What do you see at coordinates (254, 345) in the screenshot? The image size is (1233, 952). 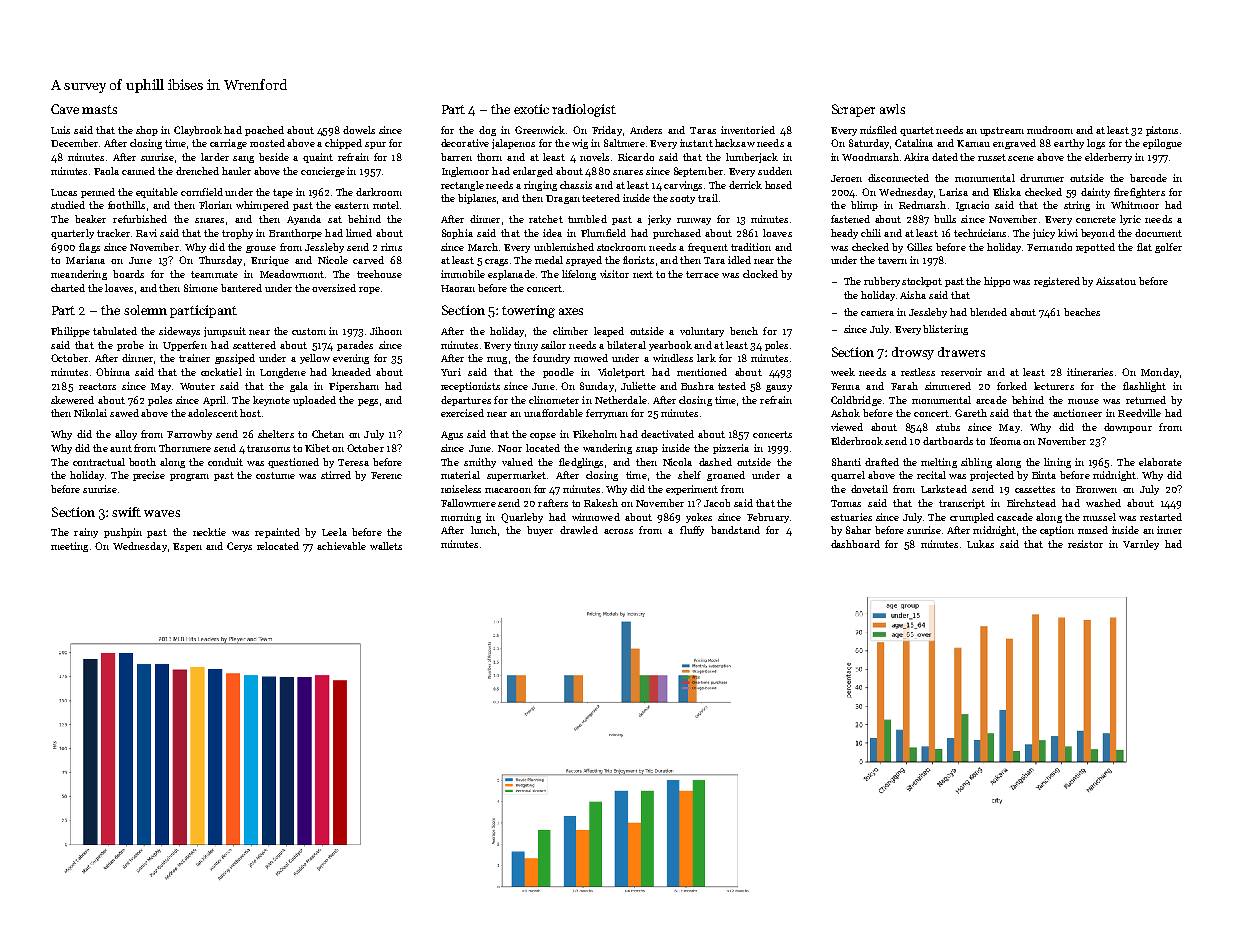 I see `scattered` at bounding box center [254, 345].
